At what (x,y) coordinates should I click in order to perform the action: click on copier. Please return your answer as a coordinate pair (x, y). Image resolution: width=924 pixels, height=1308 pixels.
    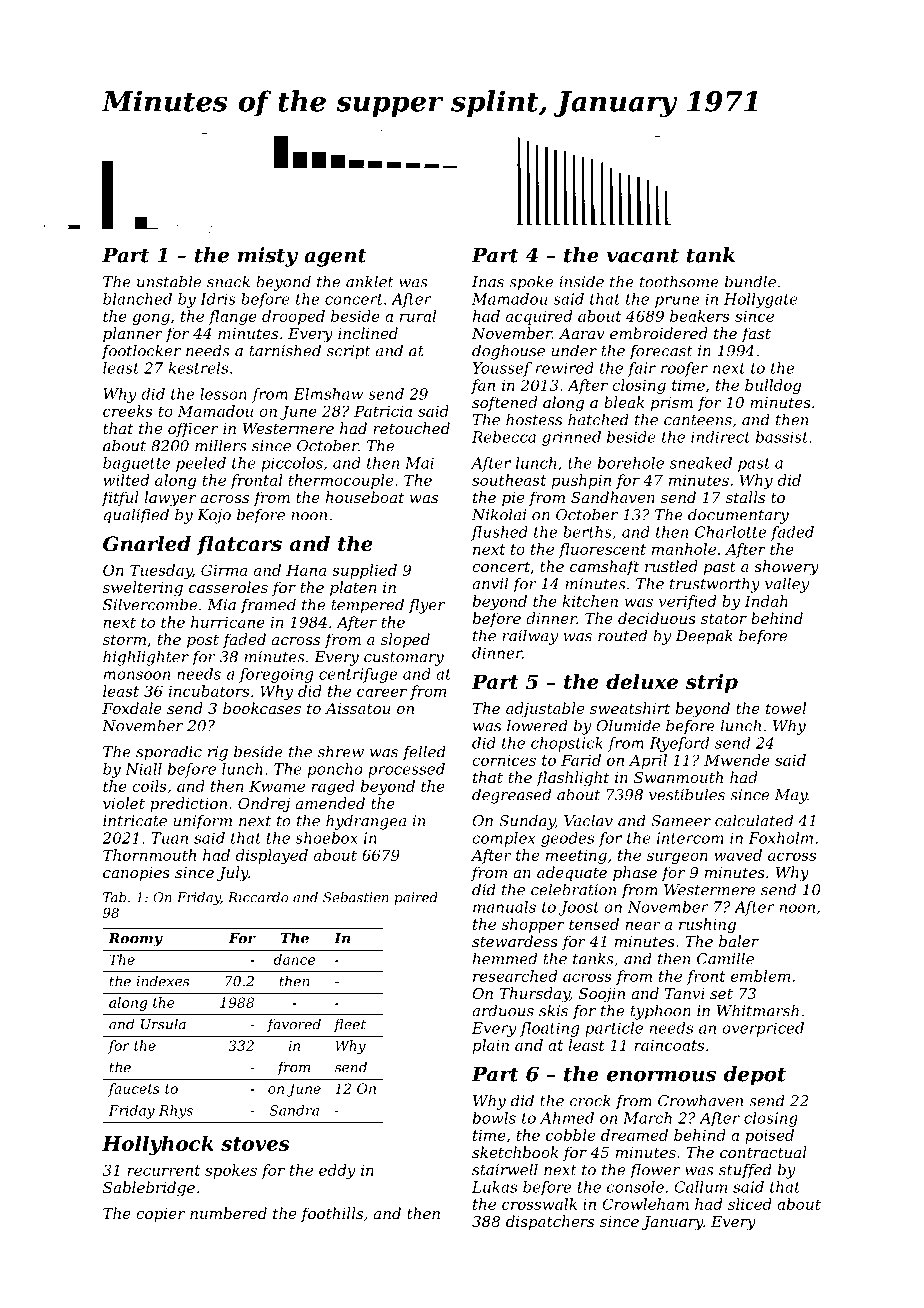
    Looking at the image, I should click on (160, 1215).
